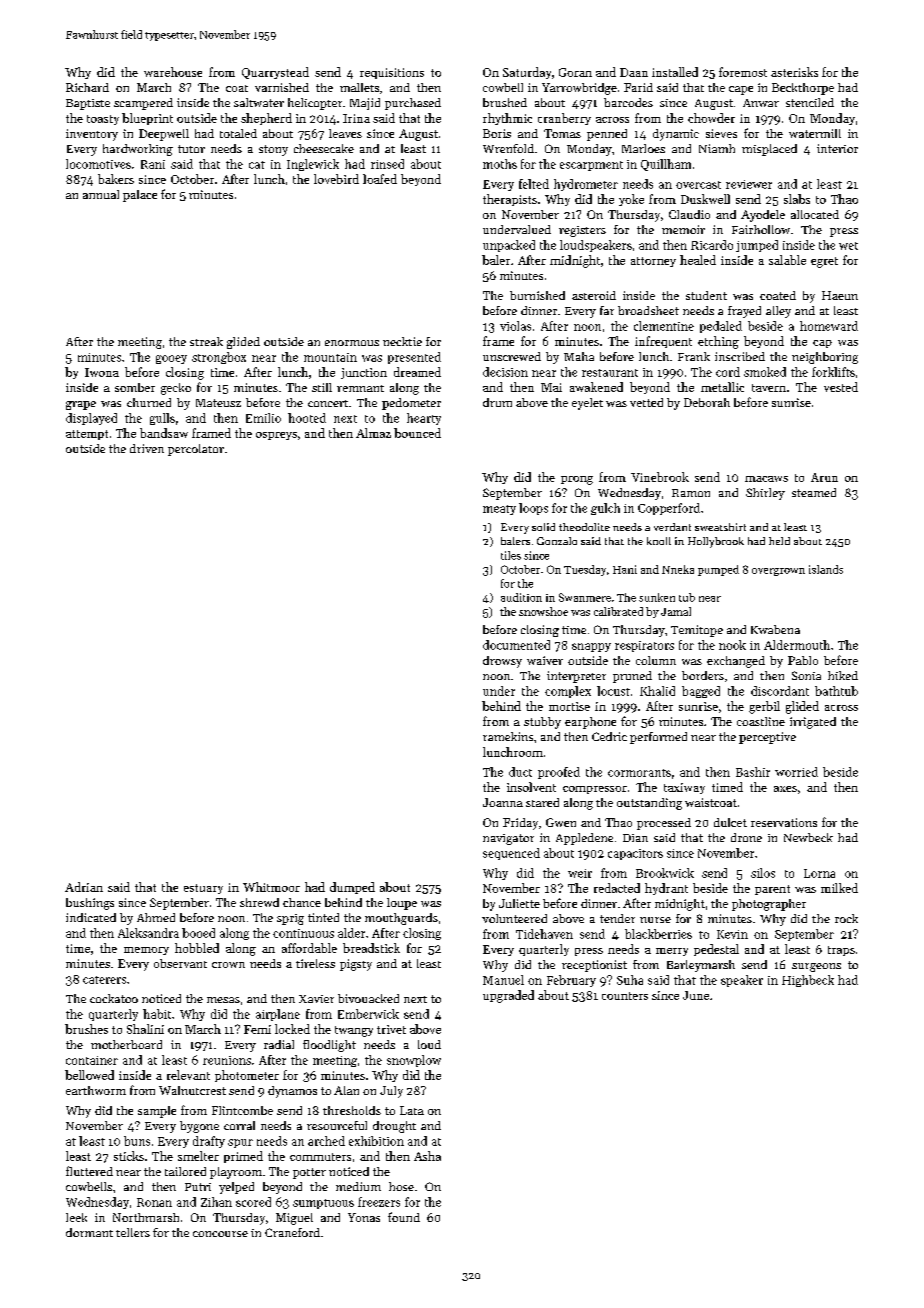 The width and height of the screenshot is (924, 1308). I want to click on purchased, so click(413, 104).
